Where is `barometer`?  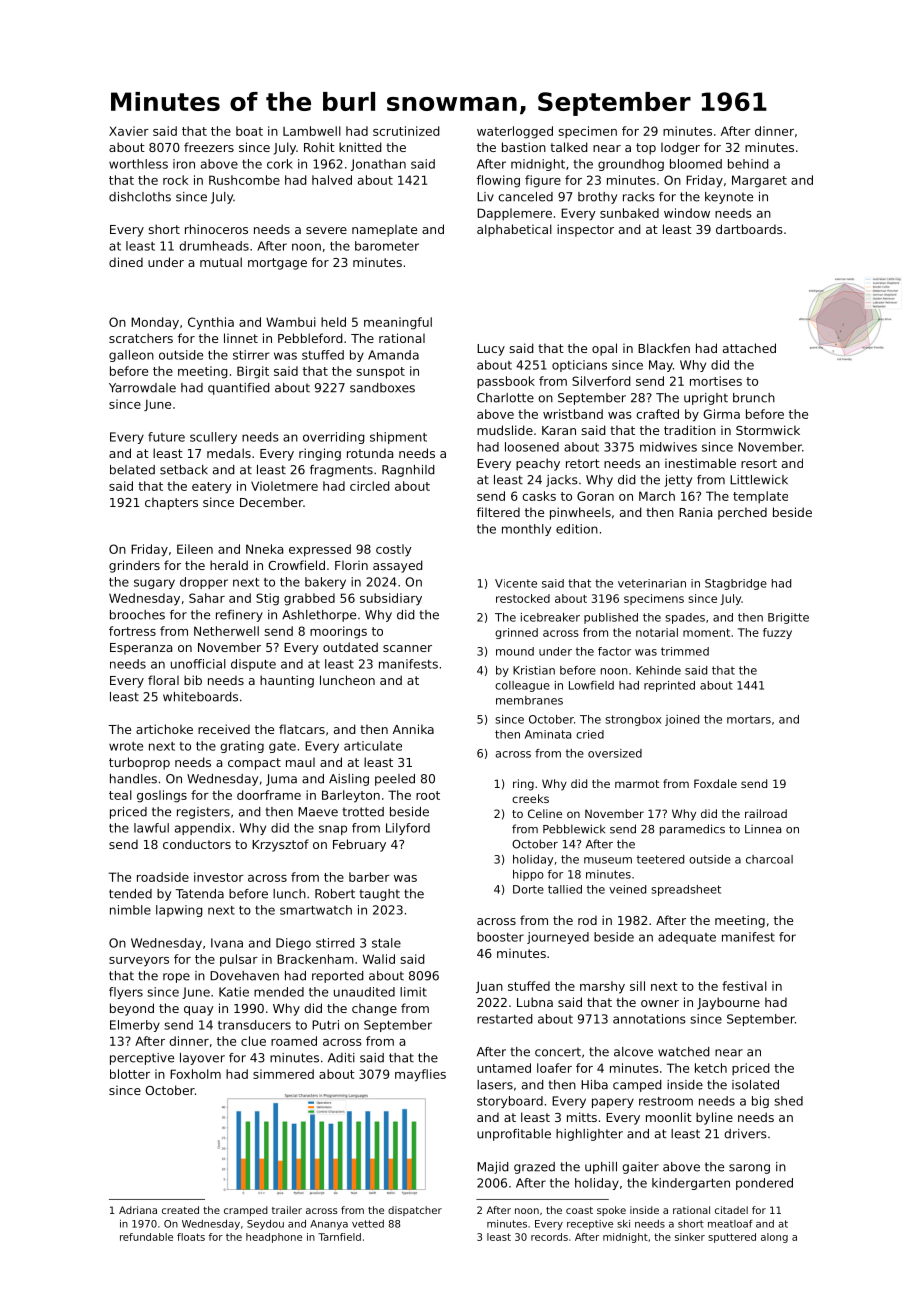
barometer is located at coordinates (387, 246).
